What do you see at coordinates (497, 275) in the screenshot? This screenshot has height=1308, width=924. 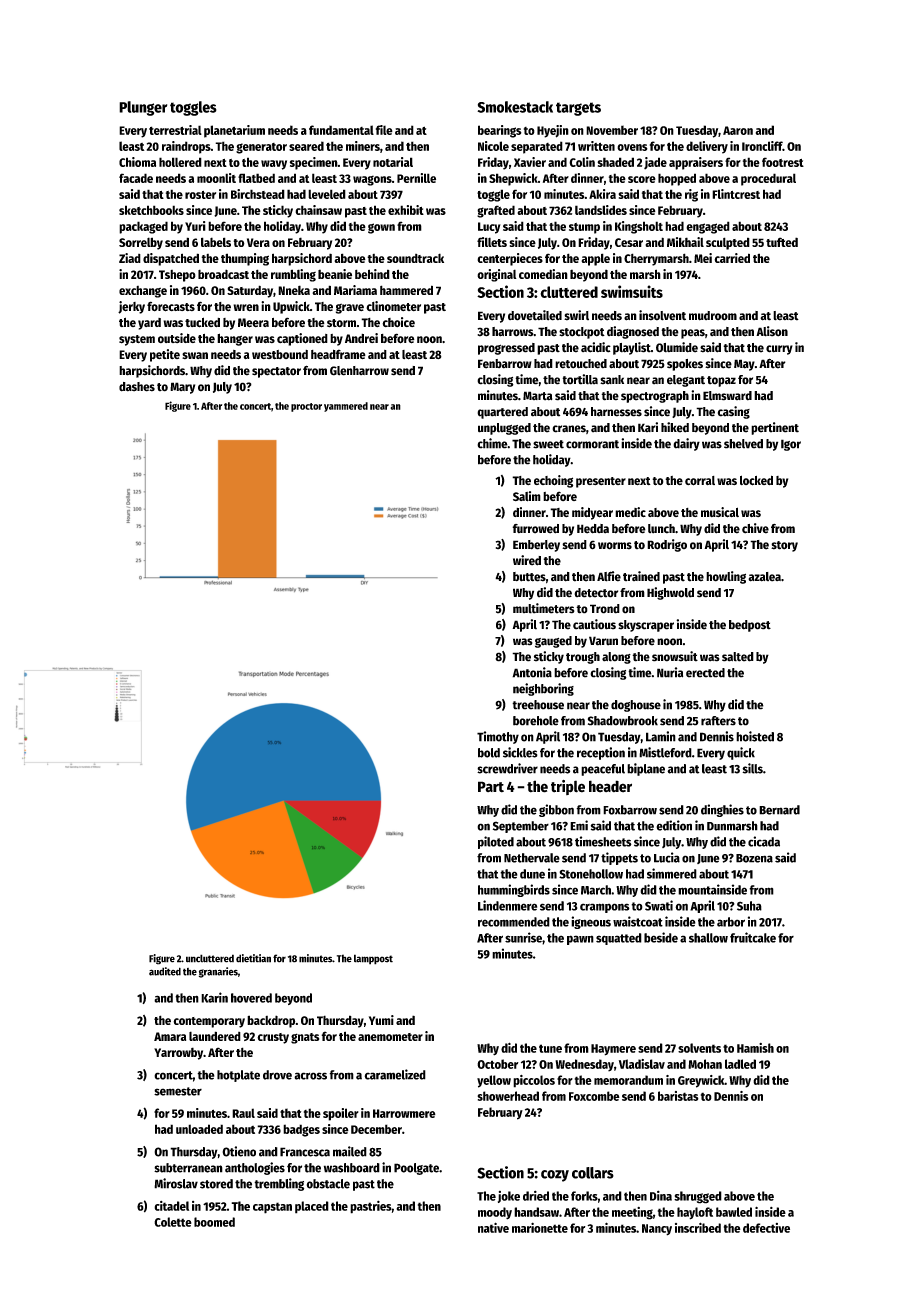 I see `original` at bounding box center [497, 275].
